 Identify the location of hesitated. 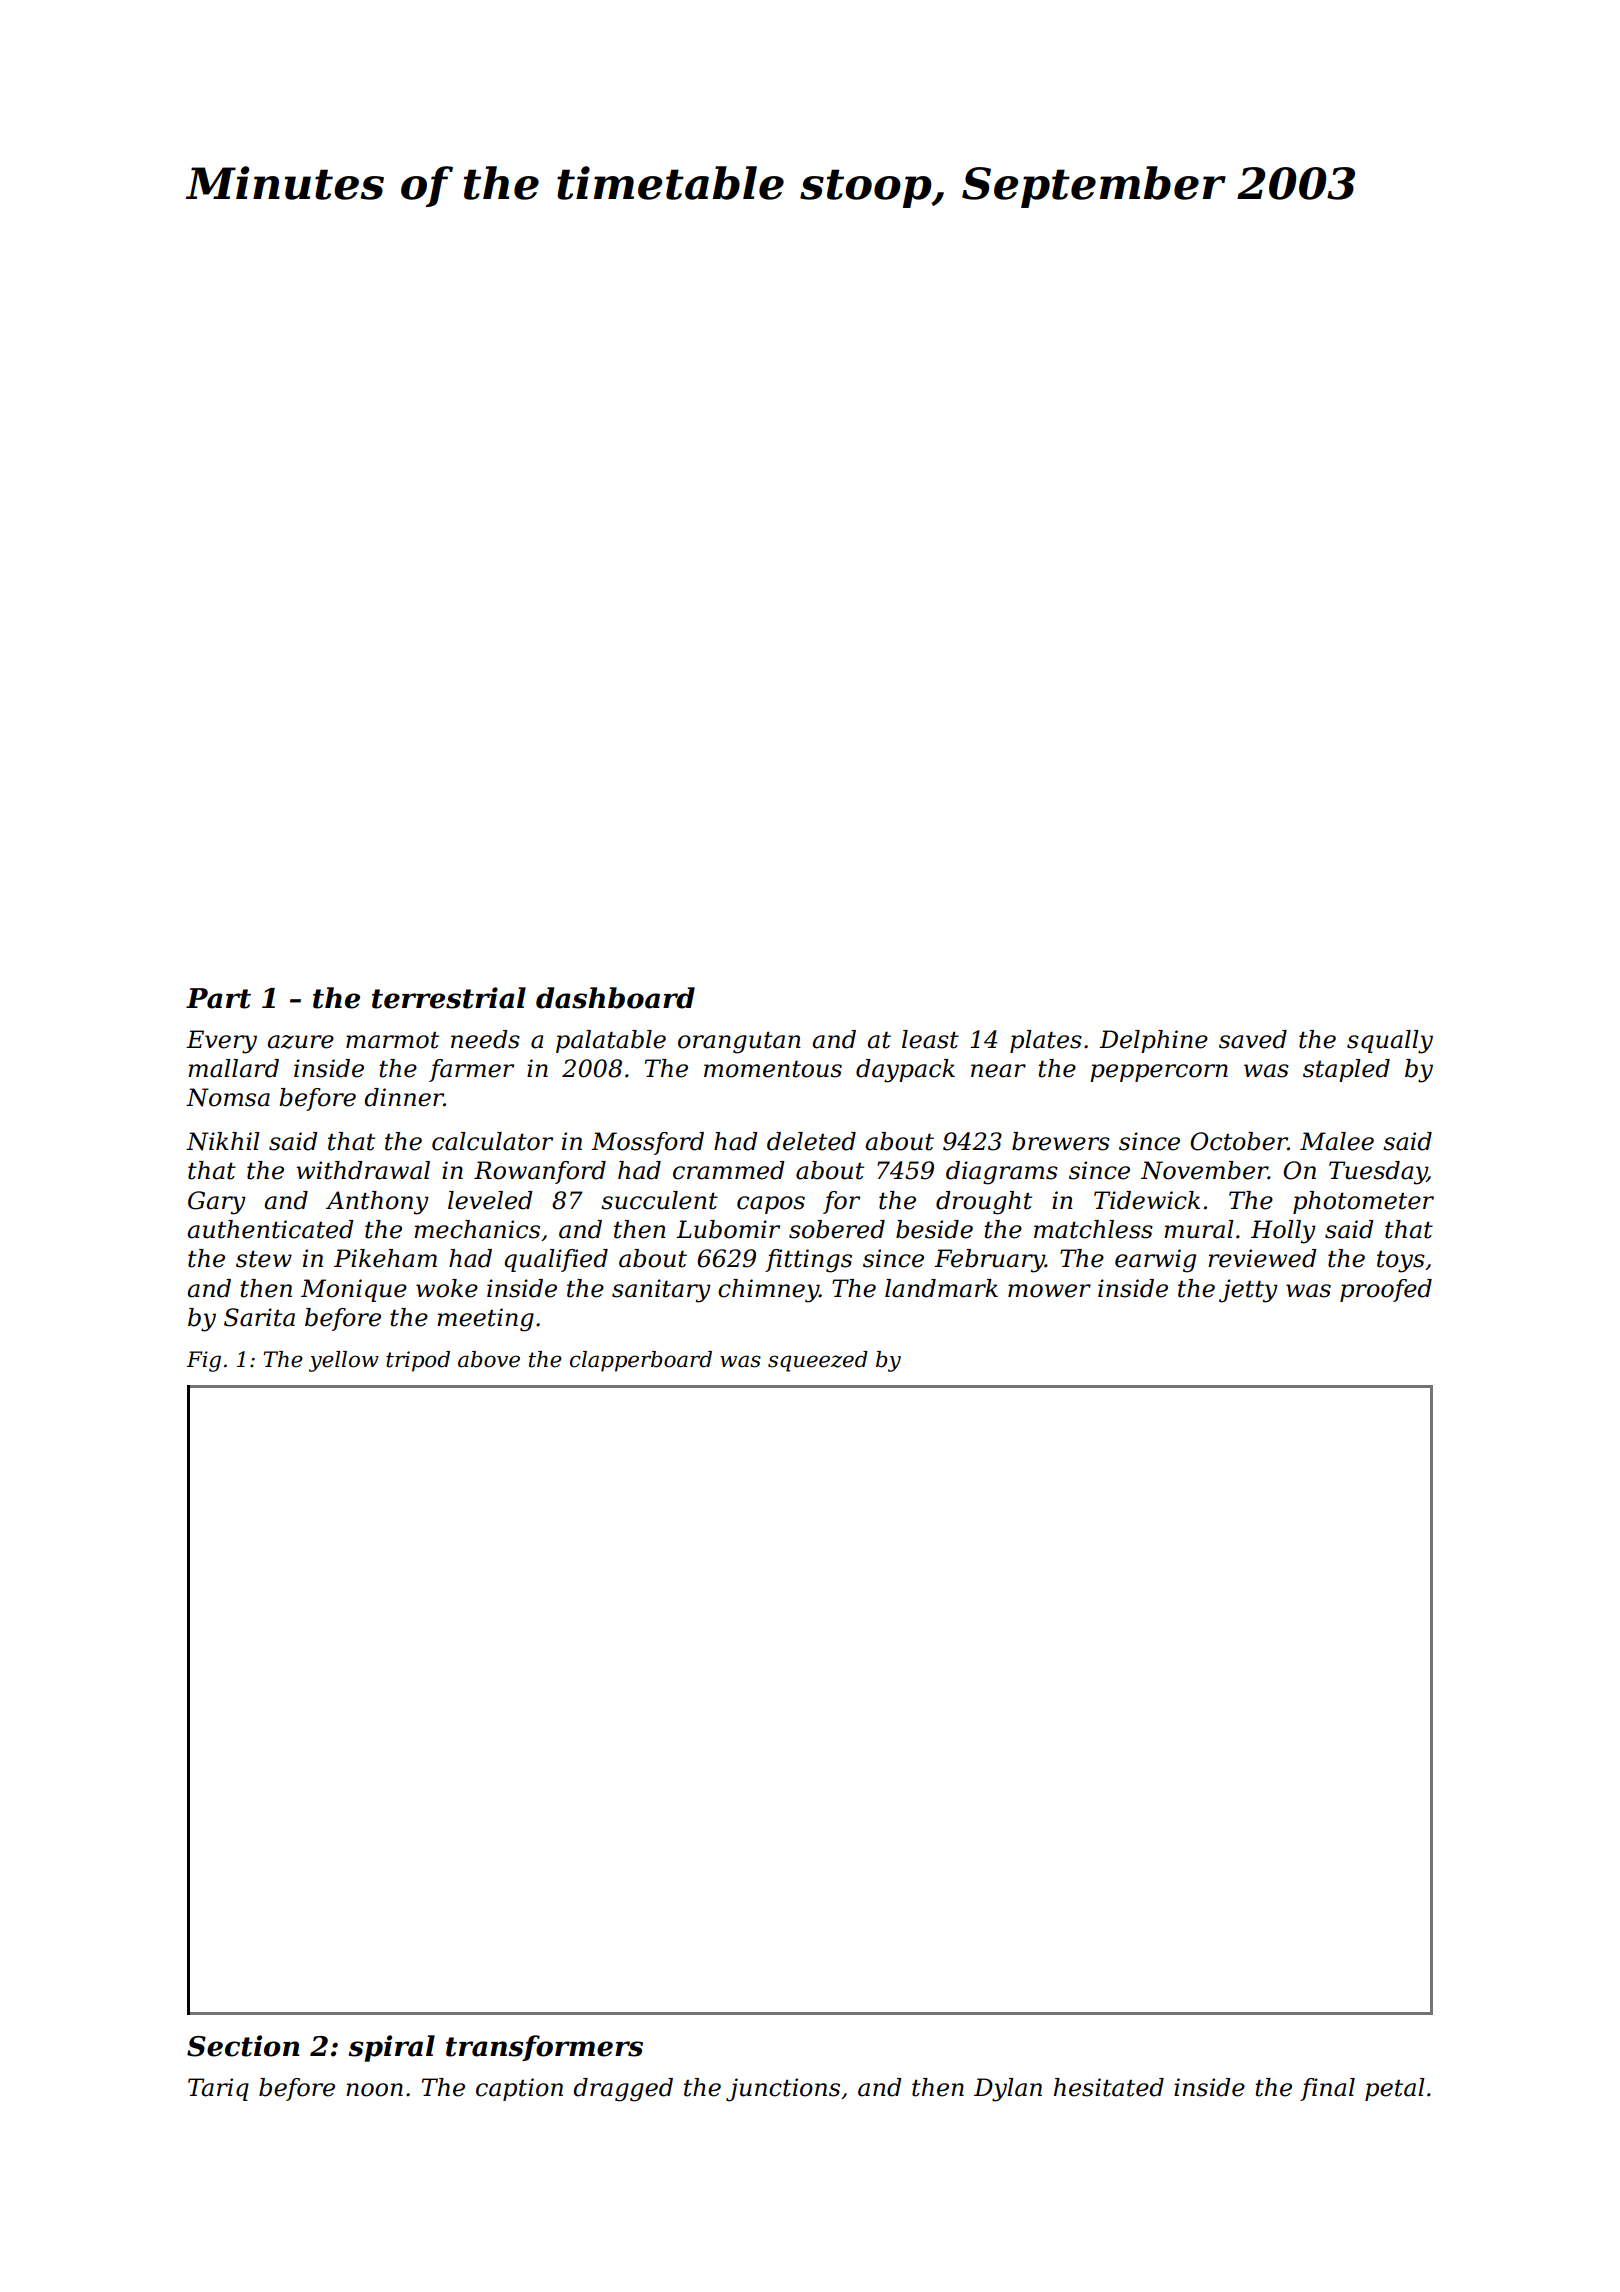
(1109, 2087).
